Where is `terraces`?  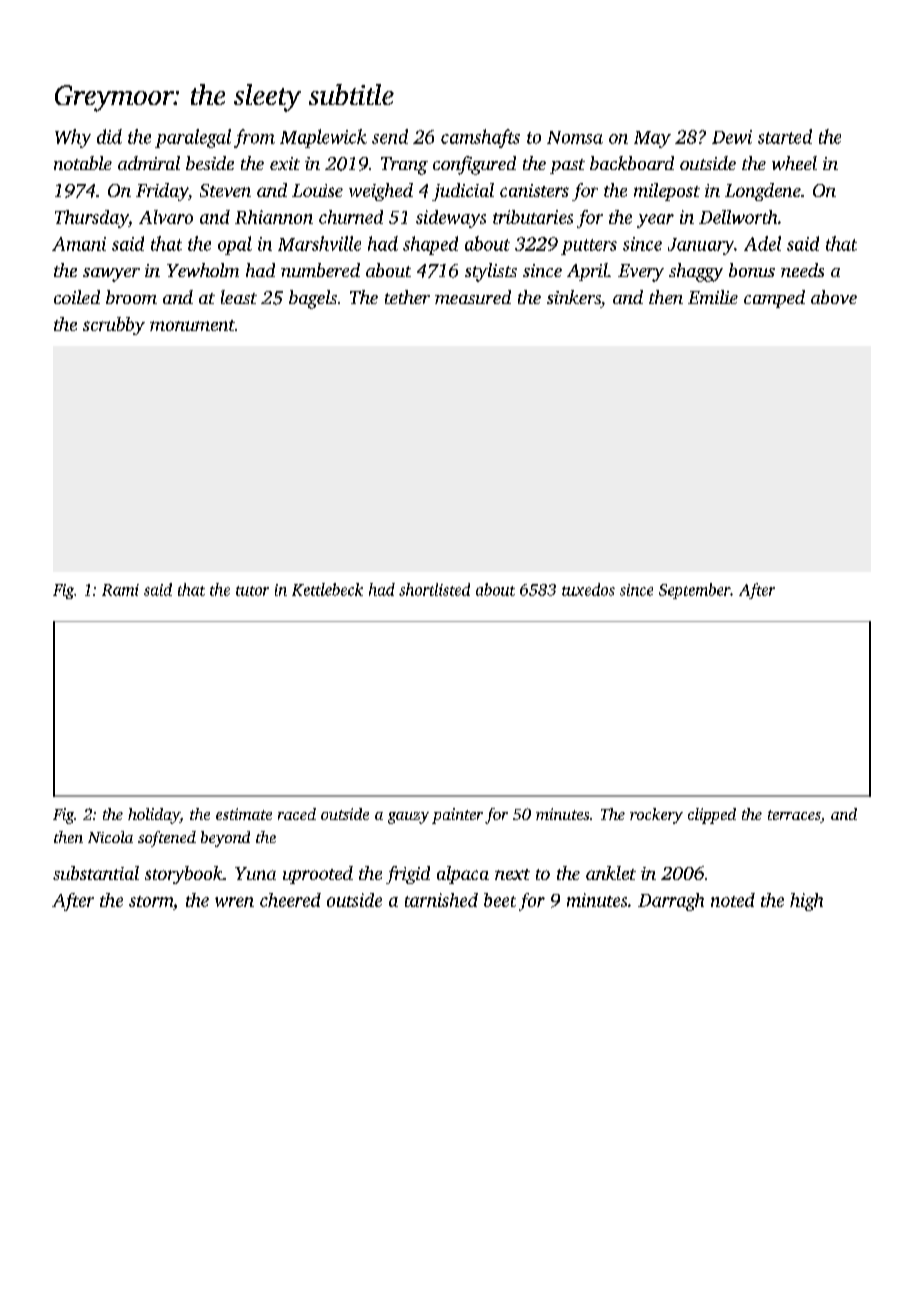 terraces is located at coordinates (794, 816).
